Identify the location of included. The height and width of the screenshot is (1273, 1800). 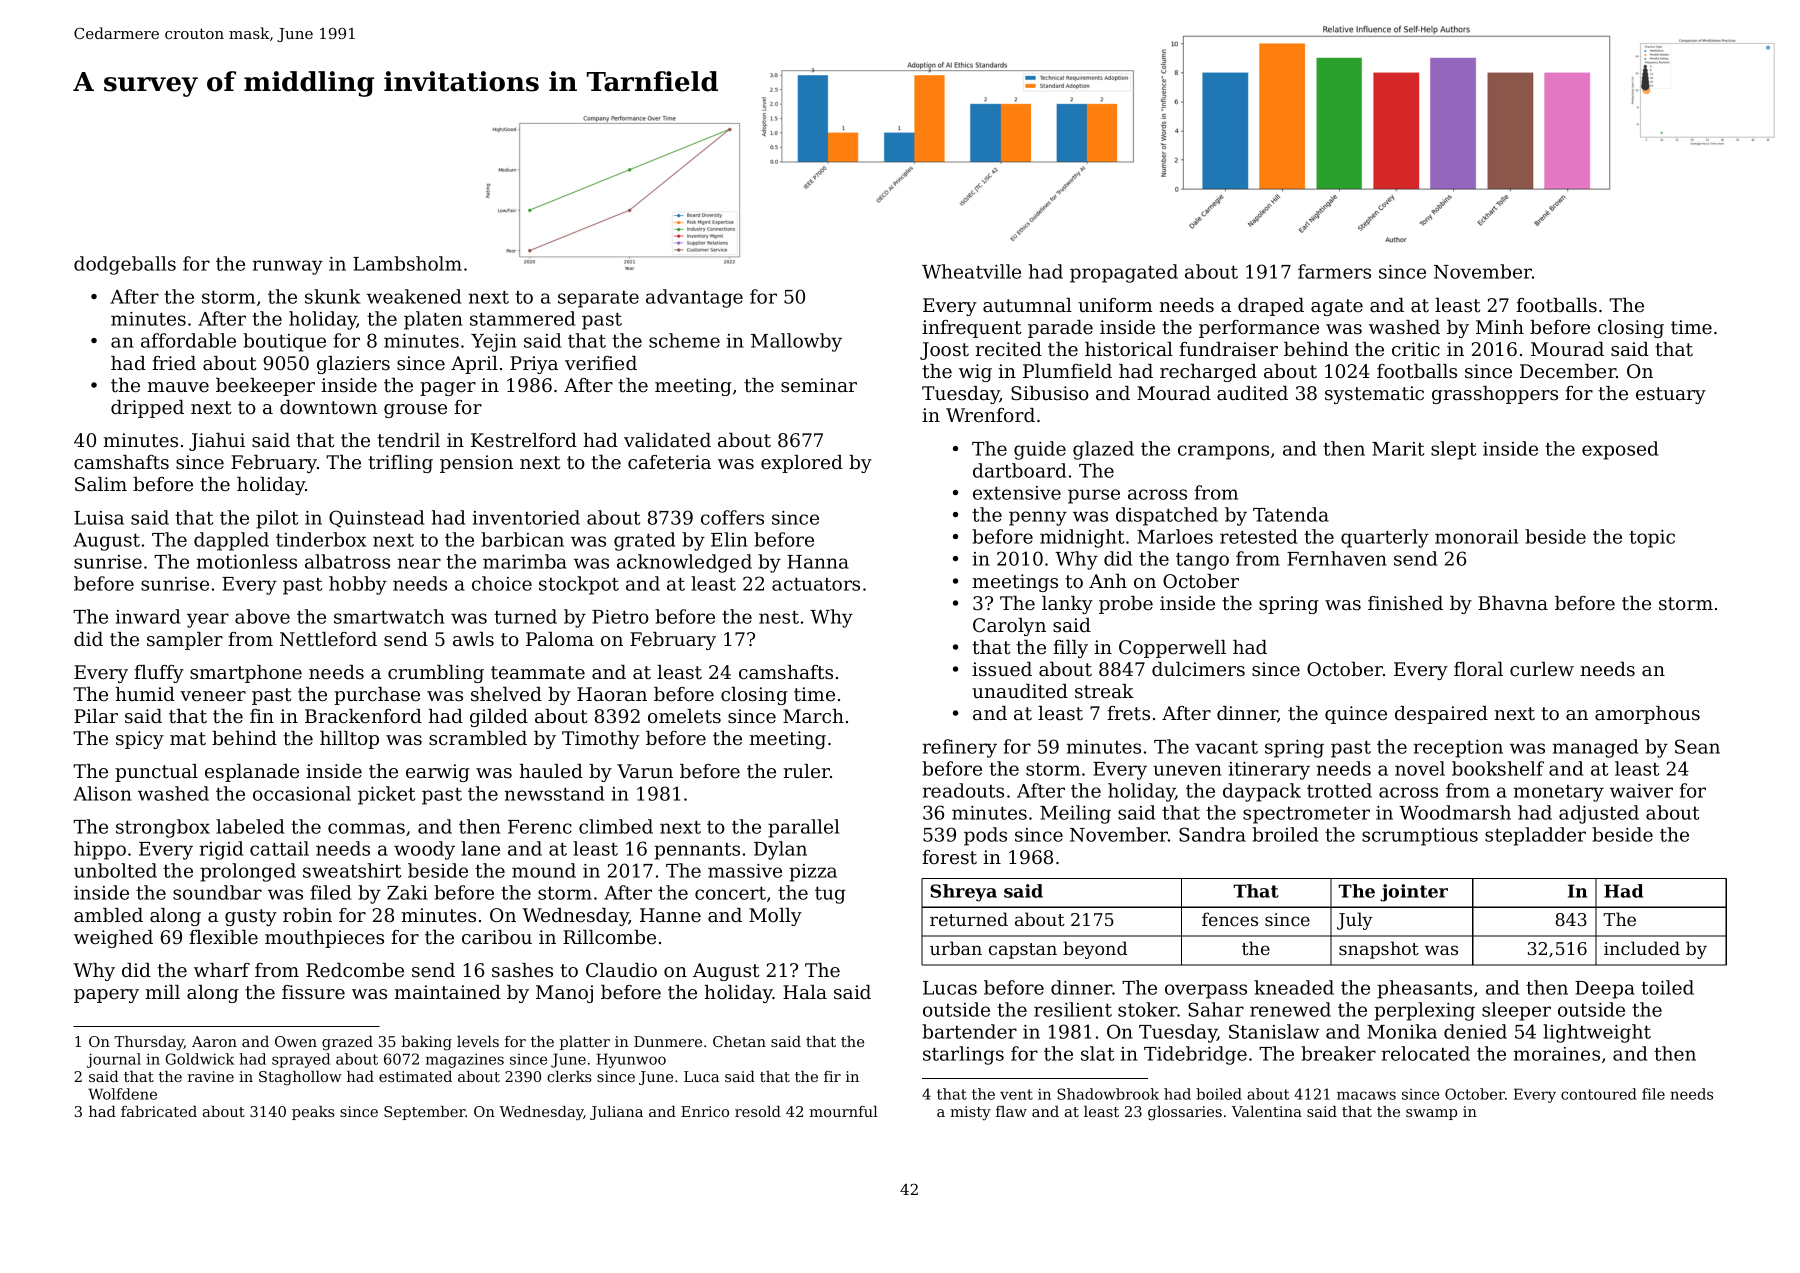
(1642, 948).
